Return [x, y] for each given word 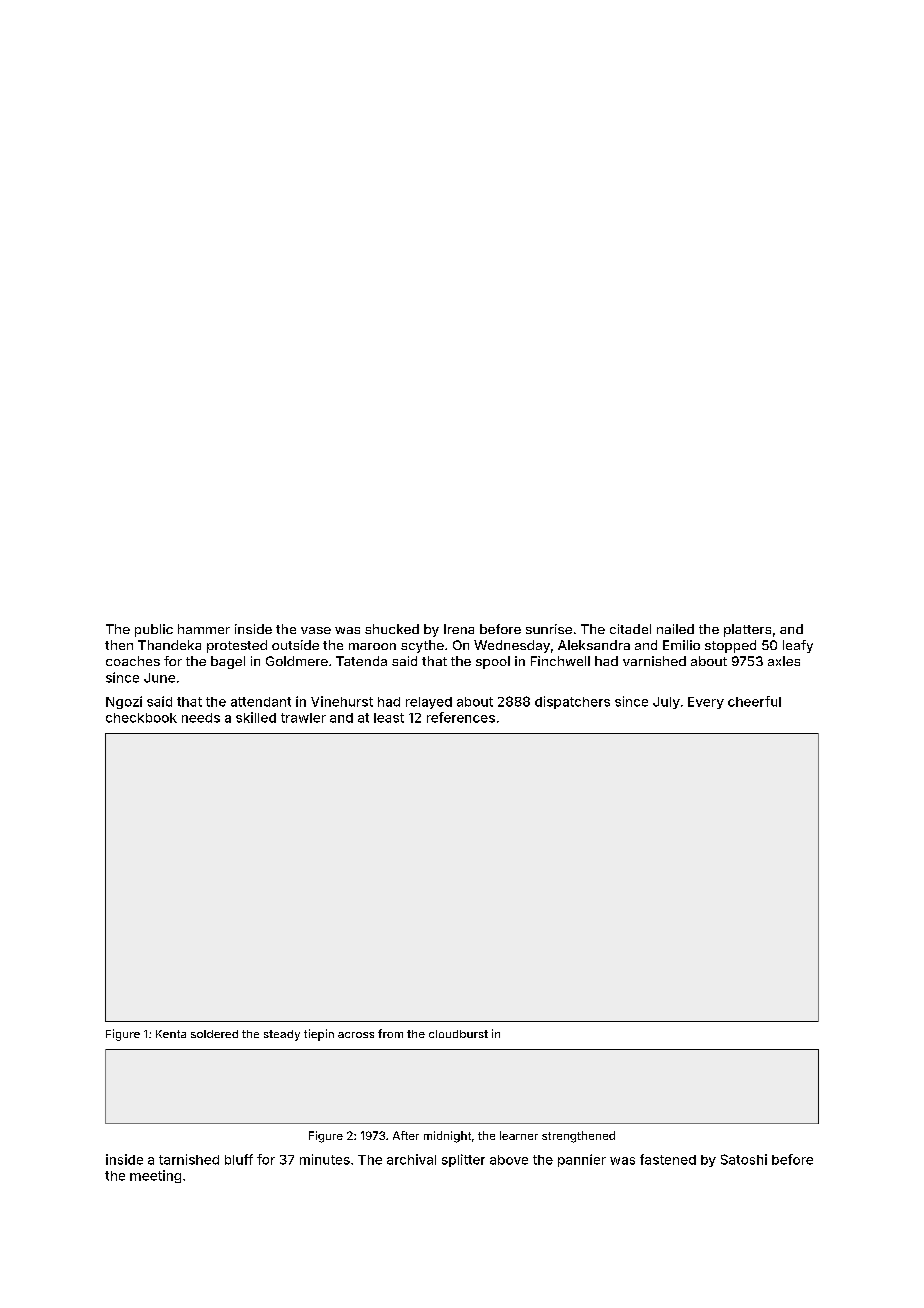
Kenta [171, 1034]
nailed [675, 629]
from [390, 1033]
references [461, 717]
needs [201, 718]
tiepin [319, 1035]
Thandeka [169, 645]
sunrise [549, 629]
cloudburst [458, 1034]
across [356, 1035]
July [666, 703]
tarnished [189, 1159]
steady [282, 1035]
